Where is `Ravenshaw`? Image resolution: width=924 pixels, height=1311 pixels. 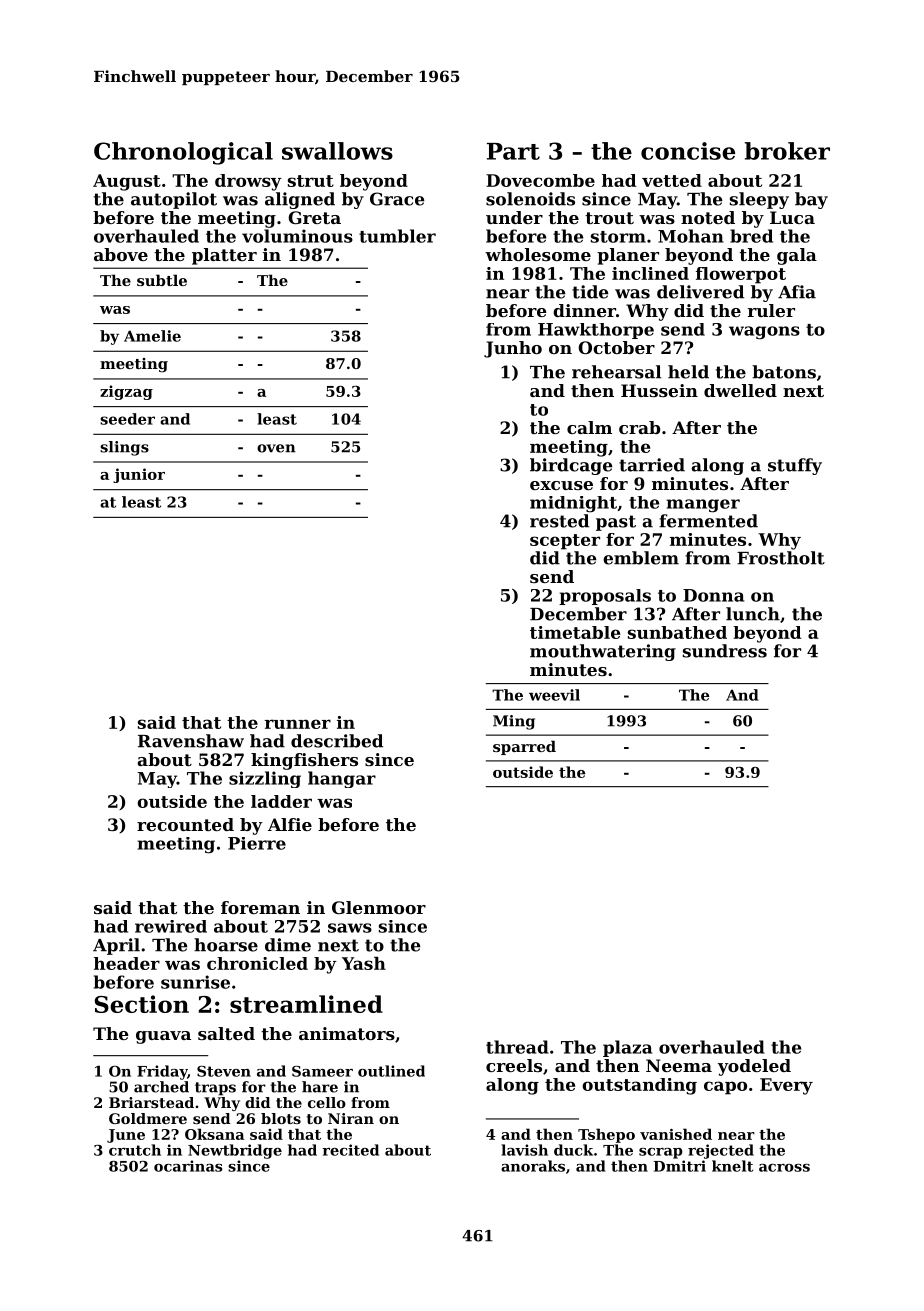
Ravenshaw is located at coordinates (191, 741).
